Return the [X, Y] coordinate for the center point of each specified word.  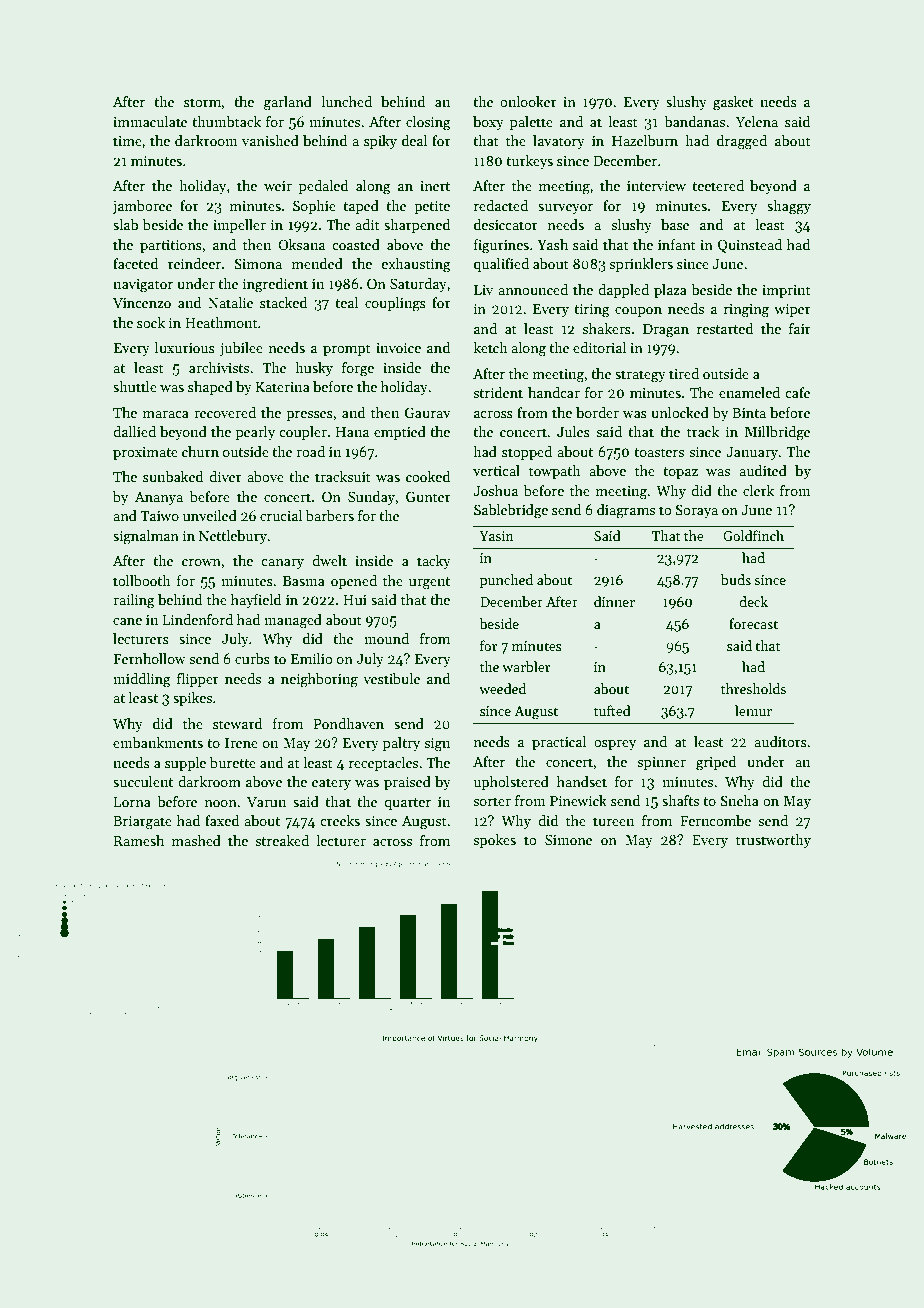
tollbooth [142, 580]
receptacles [383, 764]
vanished [270, 140]
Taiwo [159, 516]
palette [531, 123]
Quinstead [750, 246]
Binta [749, 413]
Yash [552, 244]
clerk [758, 490]
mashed [196, 840]
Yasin [496, 536]
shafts [680, 800]
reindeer [194, 263]
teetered [718, 185]
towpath [555, 472]
